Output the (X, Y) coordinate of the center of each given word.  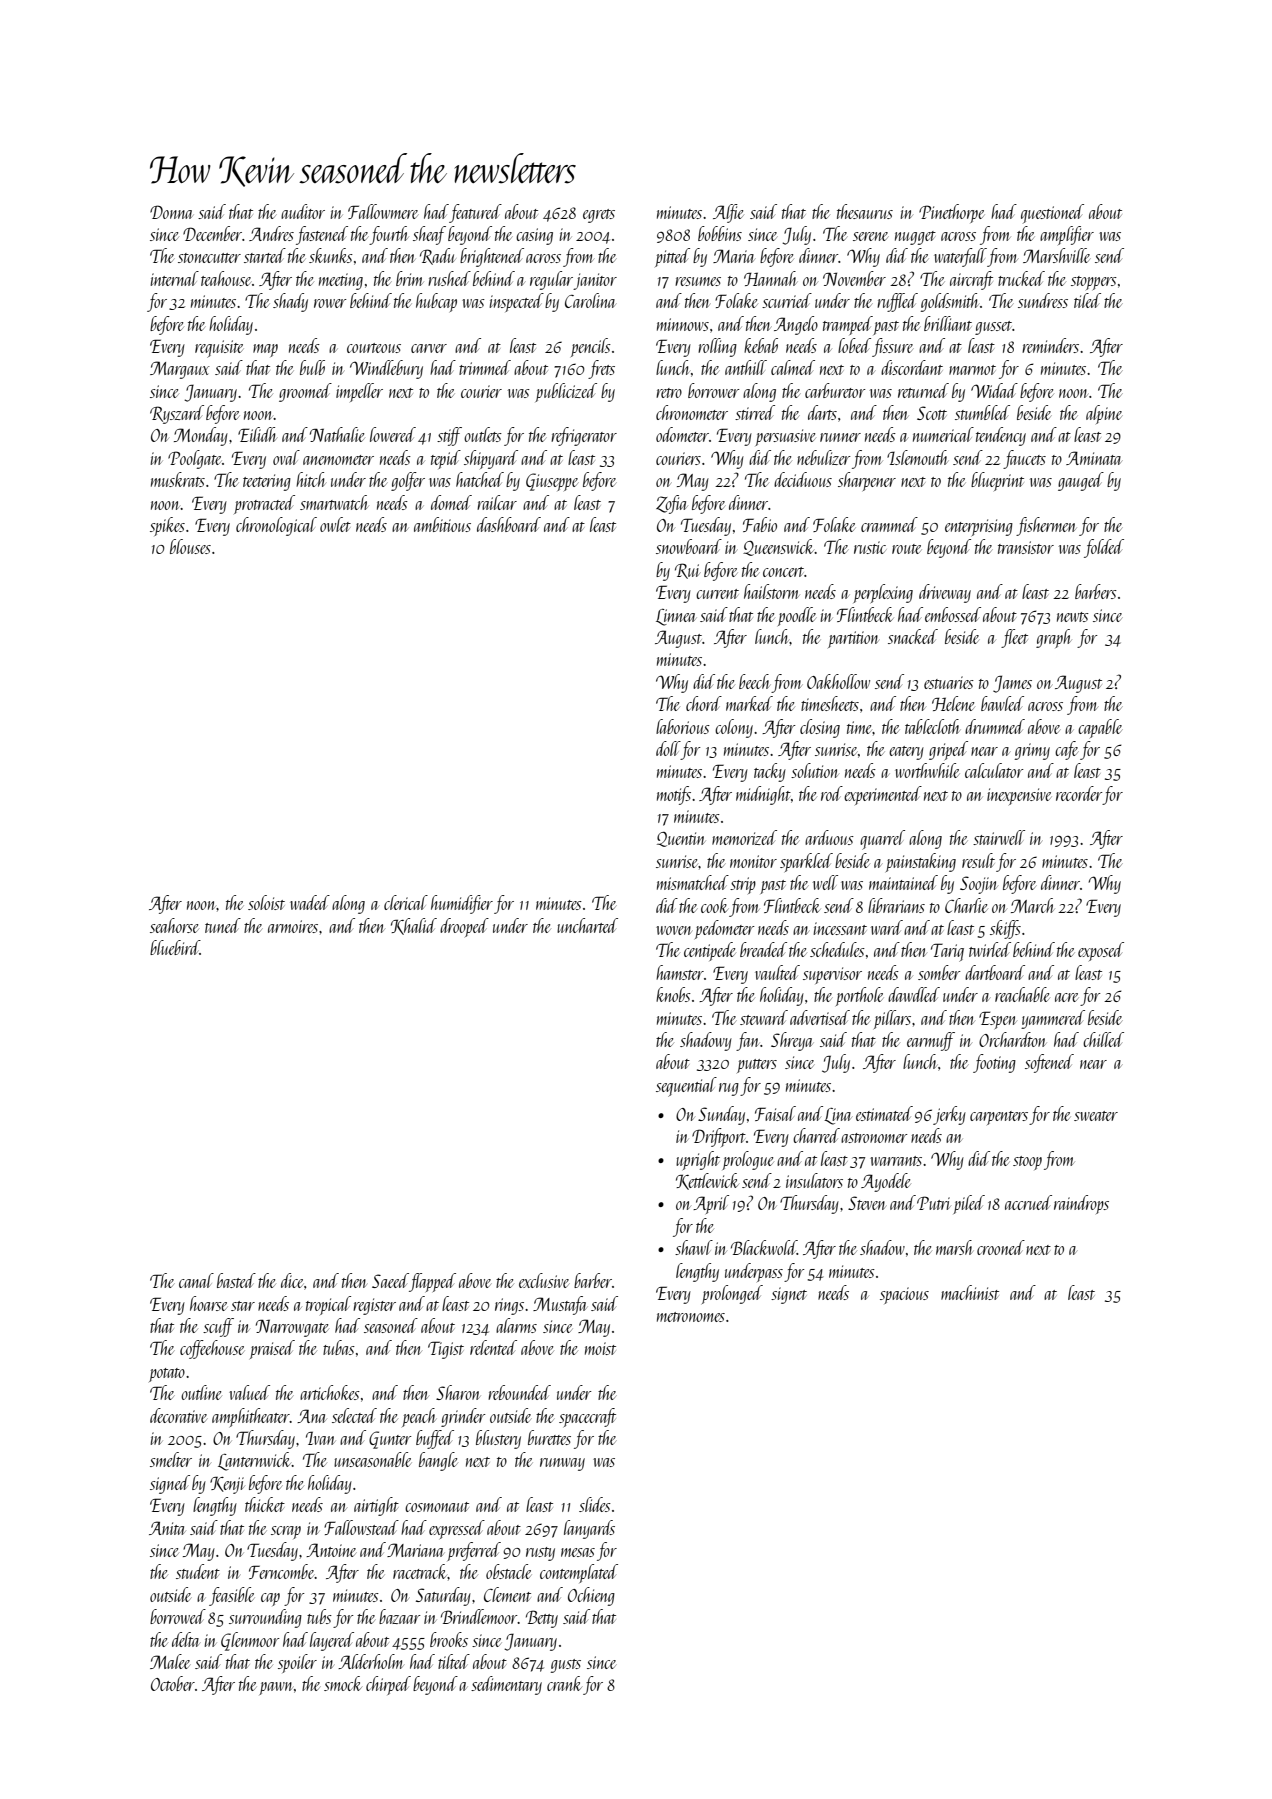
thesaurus (865, 211)
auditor (303, 211)
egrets (599, 216)
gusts (566, 1666)
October (173, 1683)
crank (564, 1683)
